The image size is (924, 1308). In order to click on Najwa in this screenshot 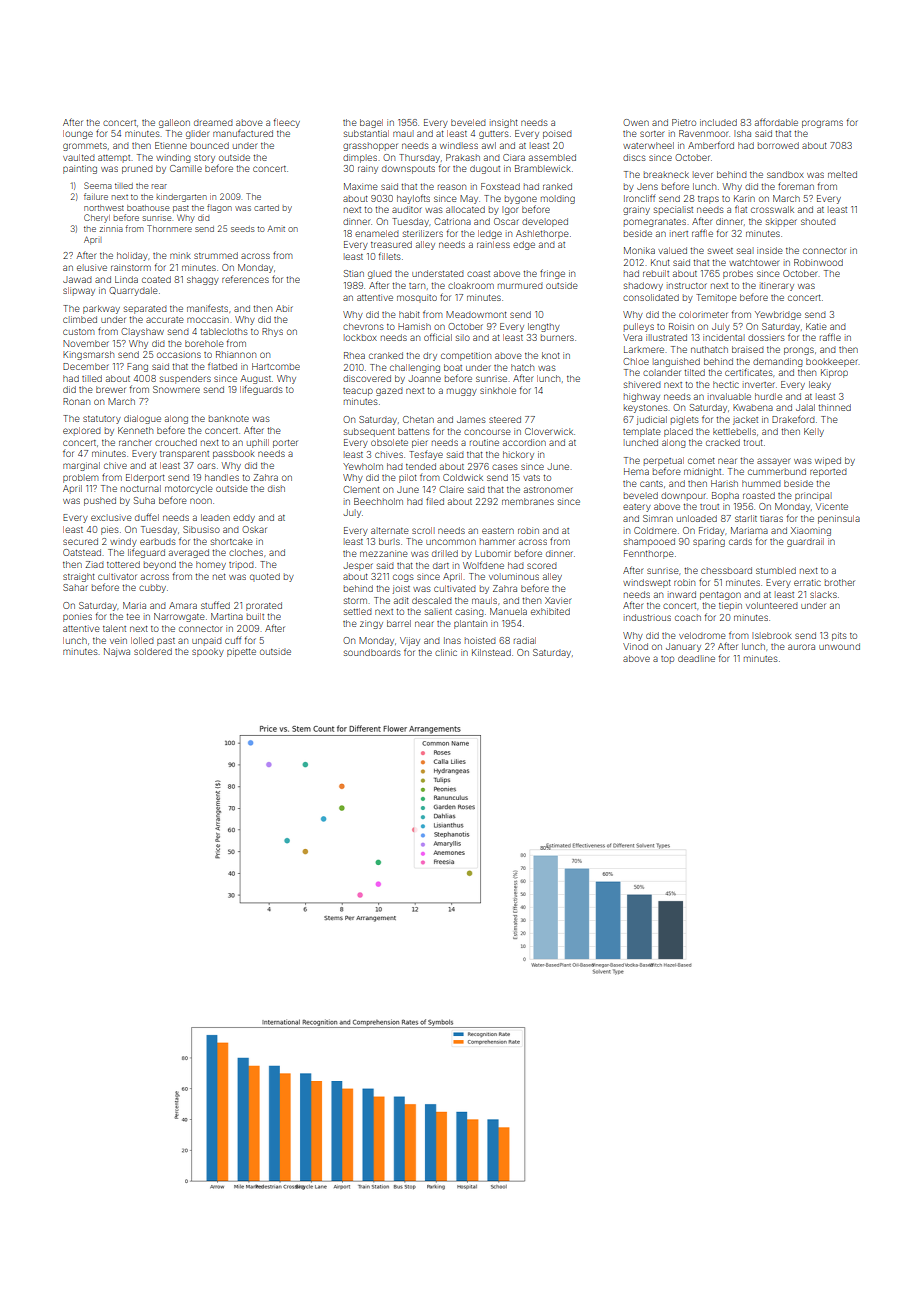, I will do `click(117, 652)`.
